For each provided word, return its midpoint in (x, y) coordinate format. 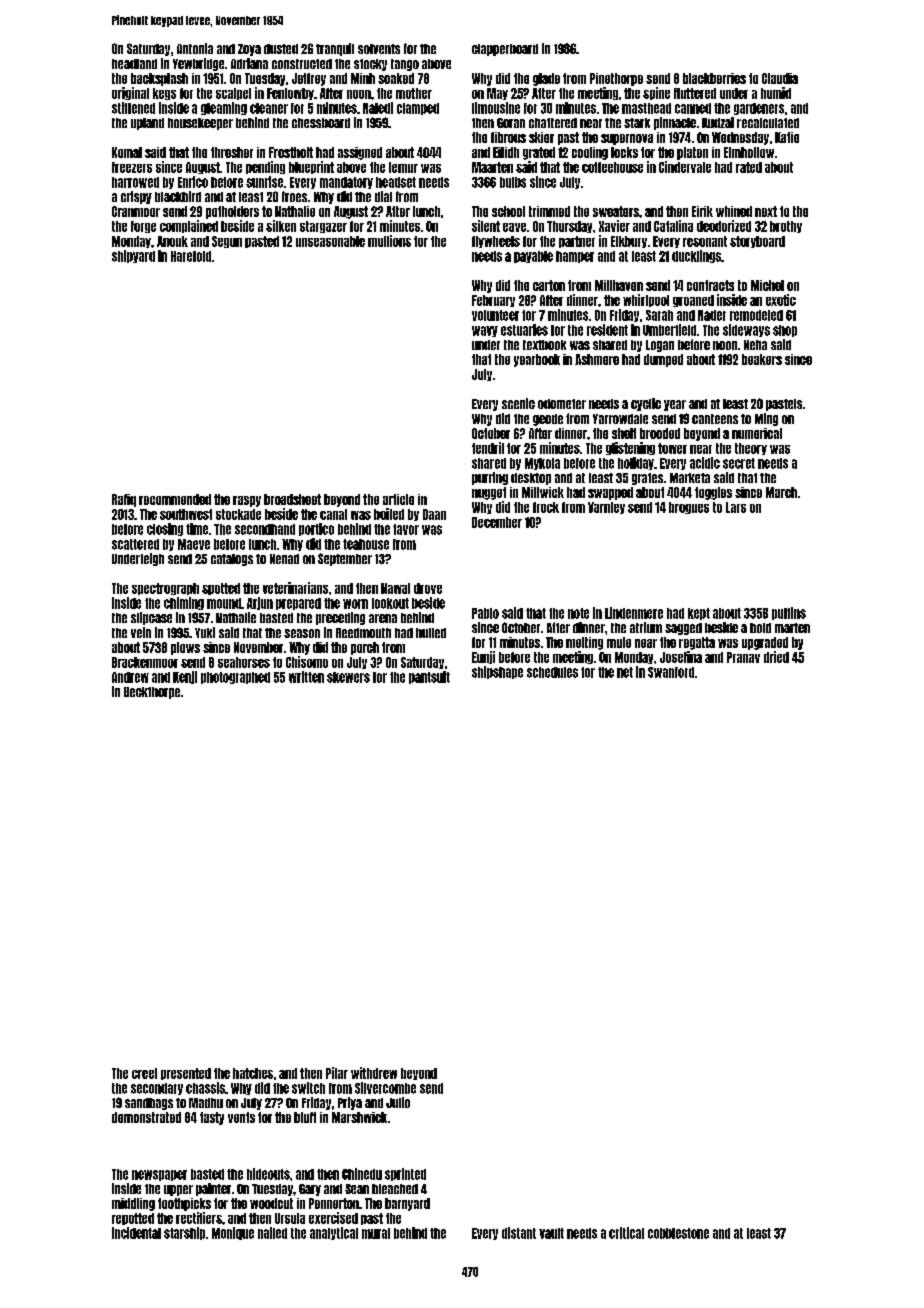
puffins (789, 613)
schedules (552, 672)
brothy (786, 227)
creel (144, 1073)
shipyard (133, 256)
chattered (553, 123)
